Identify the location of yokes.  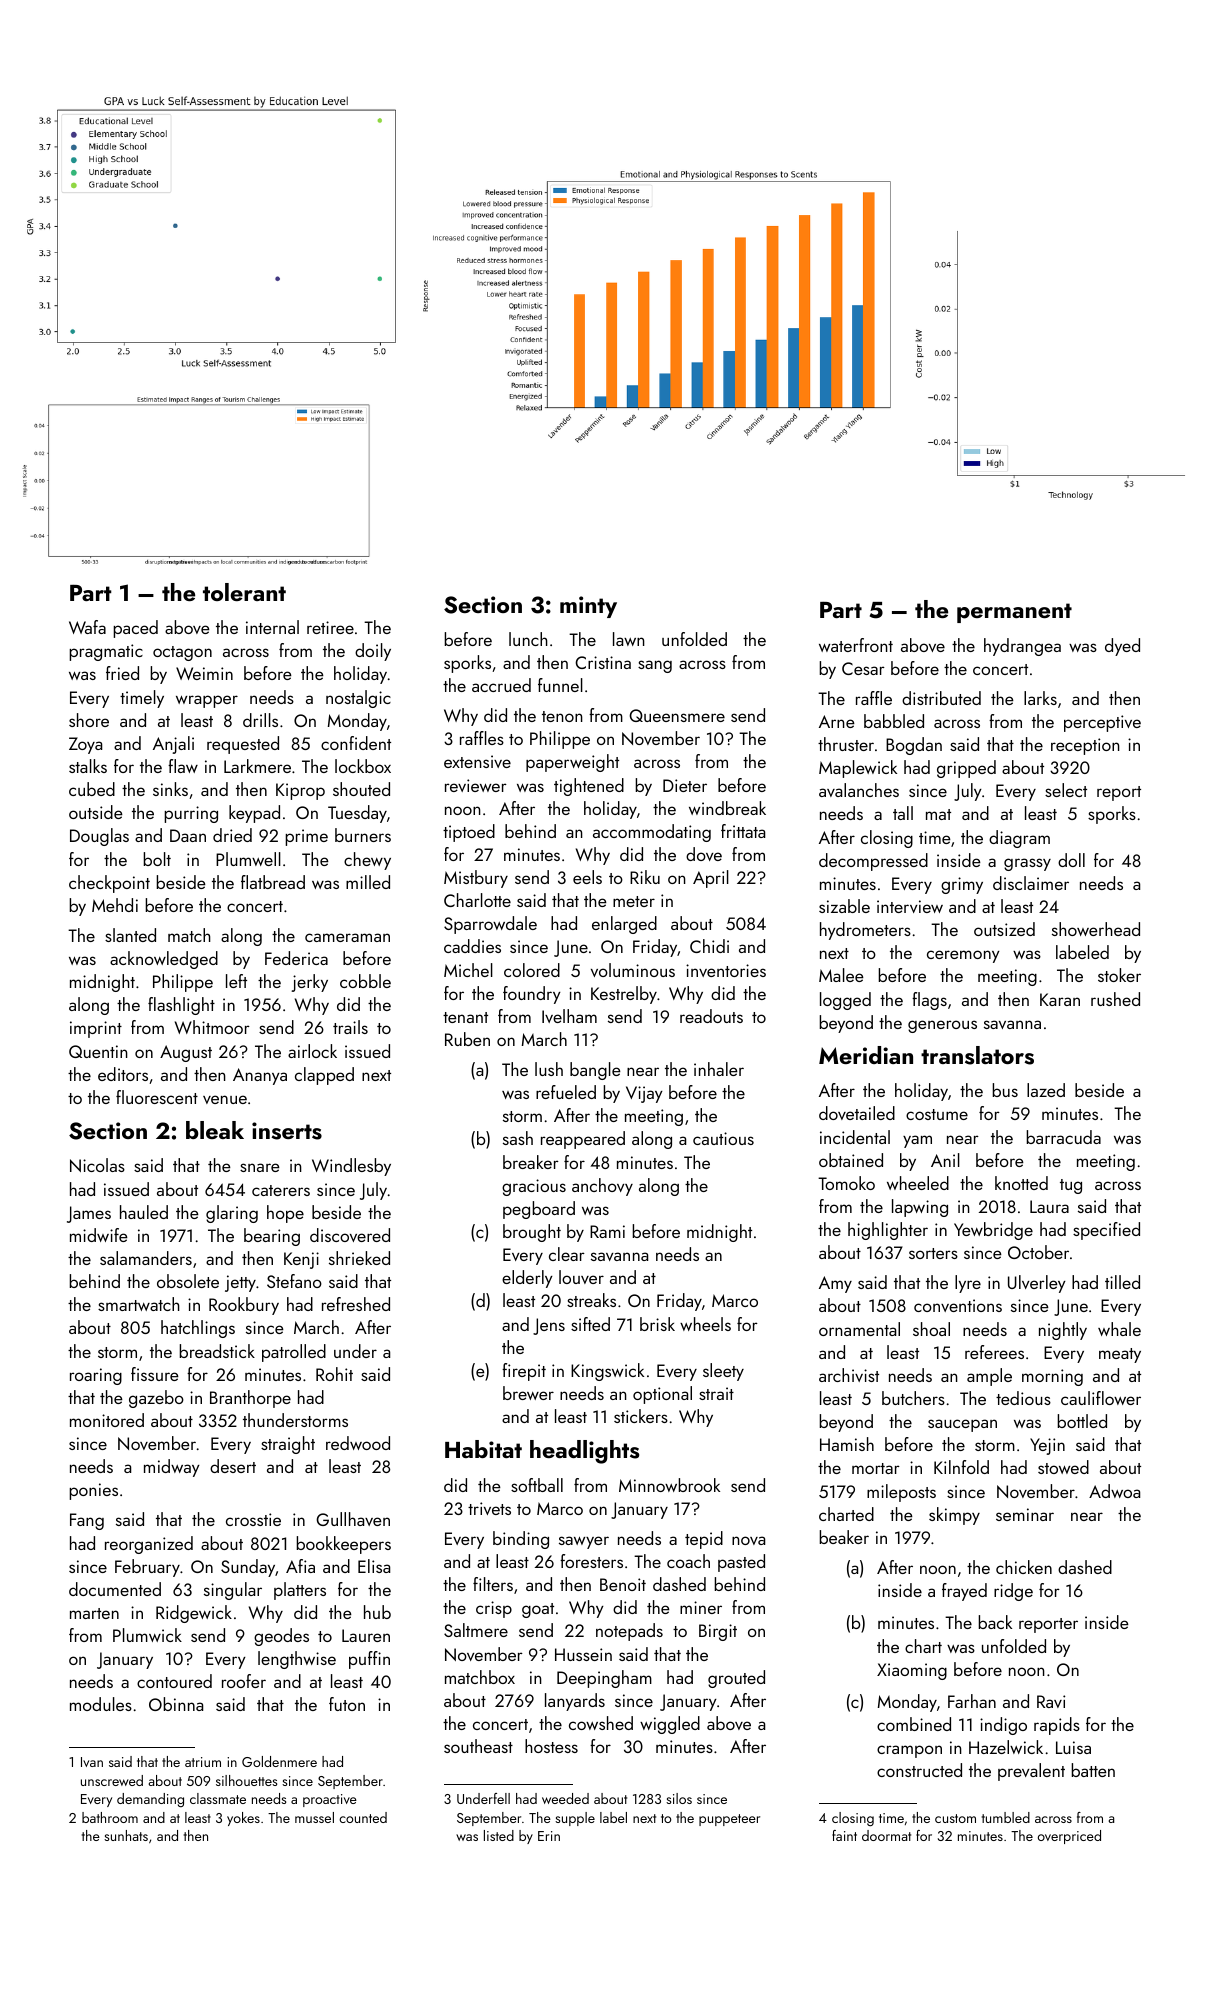
(243, 1819).
